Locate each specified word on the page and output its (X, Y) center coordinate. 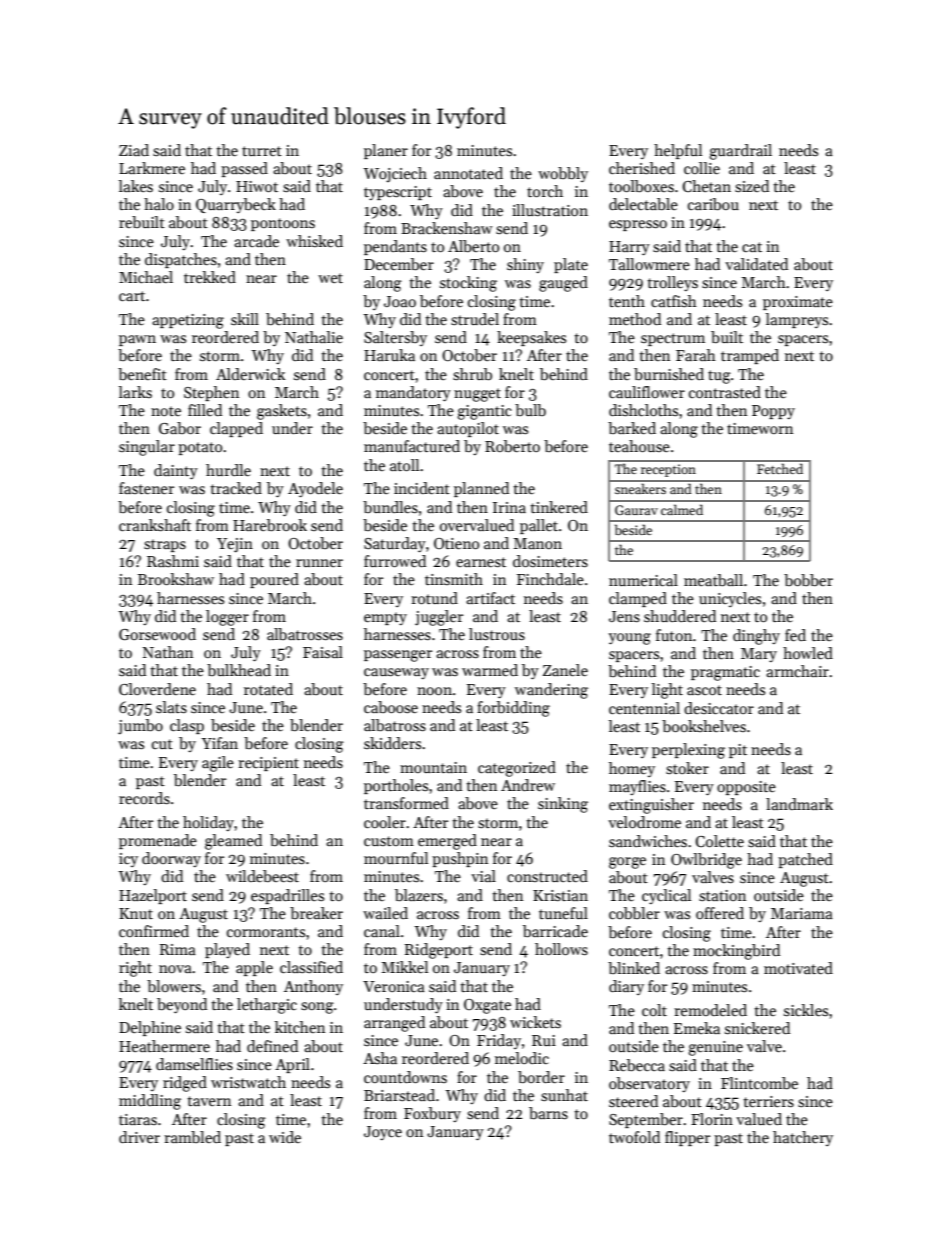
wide (285, 1137)
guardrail (740, 152)
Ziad (134, 150)
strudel (475, 319)
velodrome (644, 822)
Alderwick (250, 374)
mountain (433, 767)
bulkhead (239, 670)
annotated (468, 173)
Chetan (706, 186)
